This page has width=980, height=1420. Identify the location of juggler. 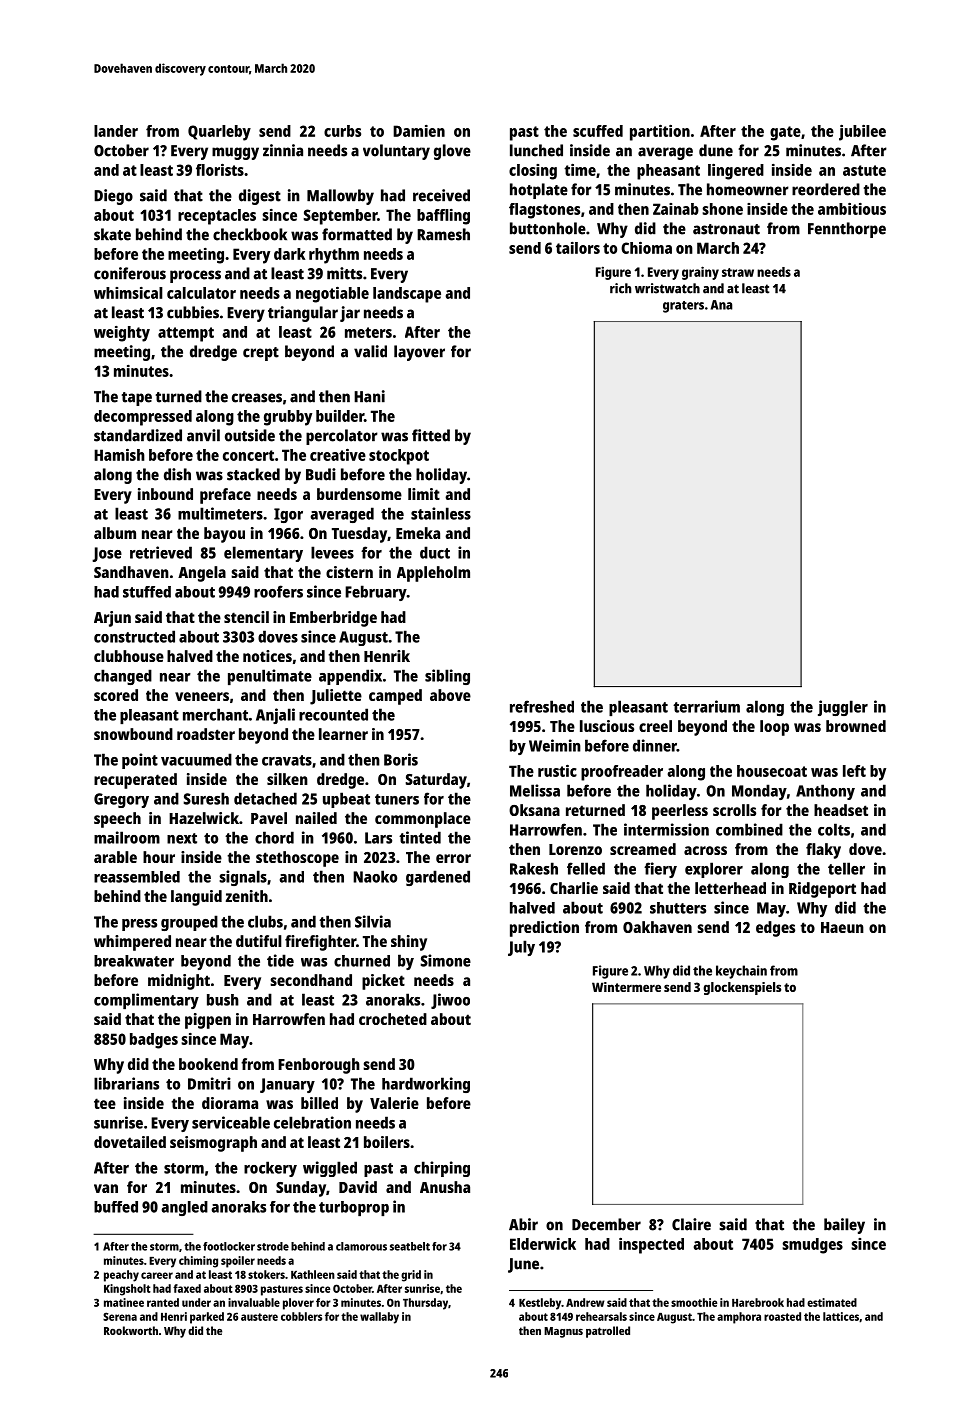
(843, 708).
